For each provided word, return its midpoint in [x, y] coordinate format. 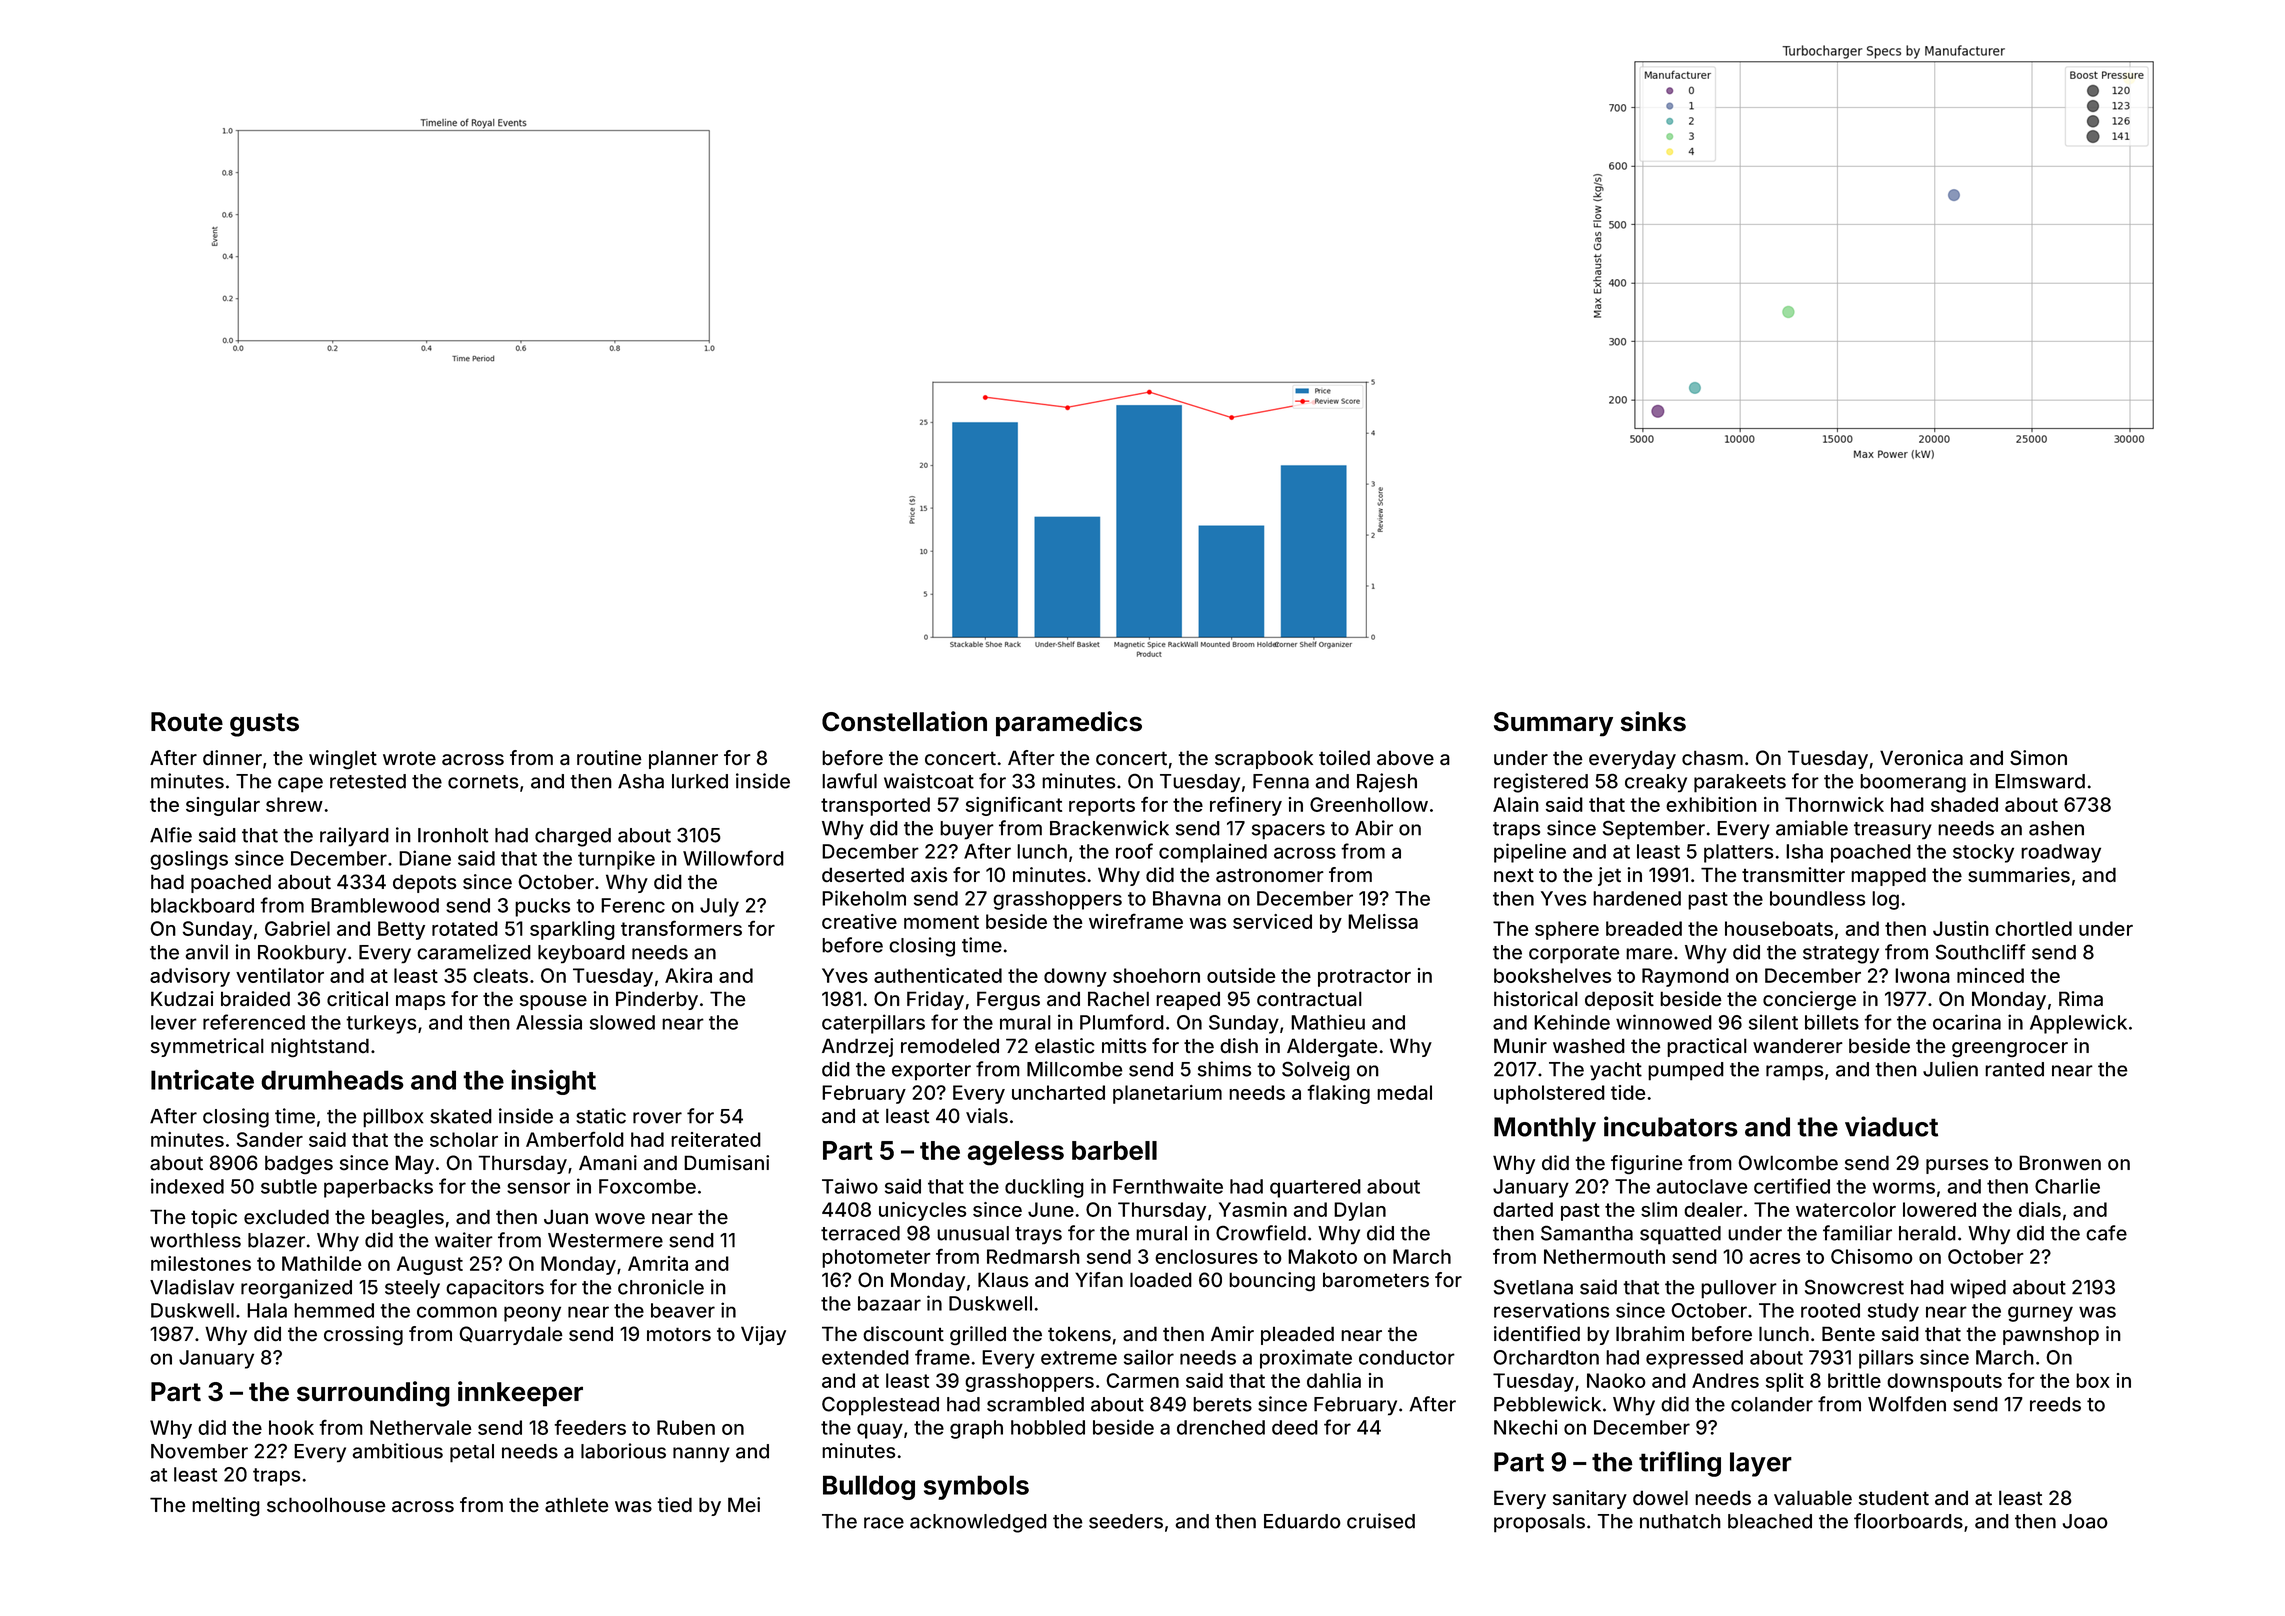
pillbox [393, 1118]
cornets [483, 782]
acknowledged [978, 1523]
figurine [1647, 1164]
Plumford [1122, 1022]
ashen [2056, 828]
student [1894, 1497]
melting [226, 1506]
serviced [1272, 921]
